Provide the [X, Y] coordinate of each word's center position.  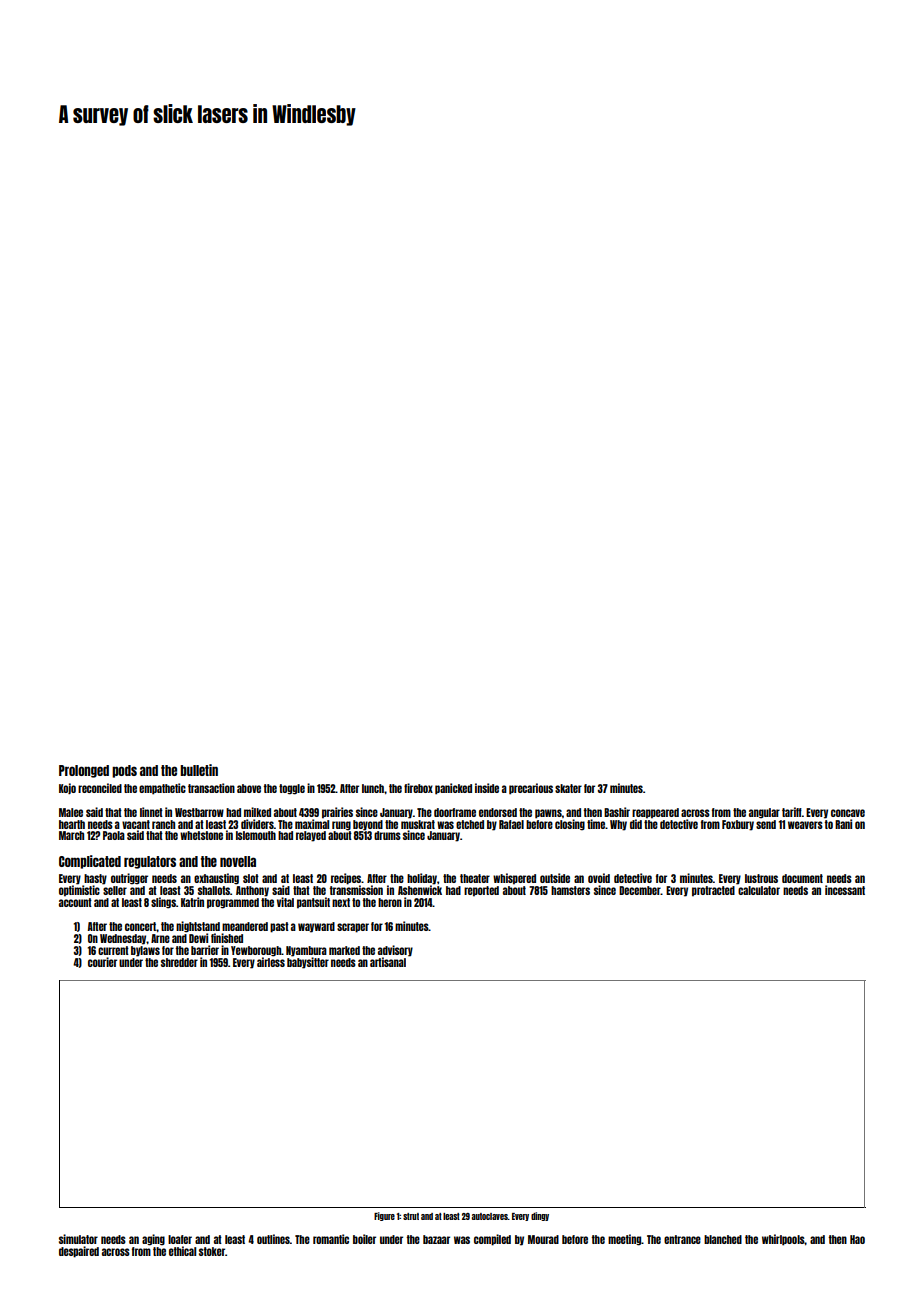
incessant [845, 890]
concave [848, 813]
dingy [540, 1216]
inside [487, 788]
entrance [682, 1239]
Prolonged [84, 771]
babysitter [308, 963]
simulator [78, 1239]
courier [102, 962]
